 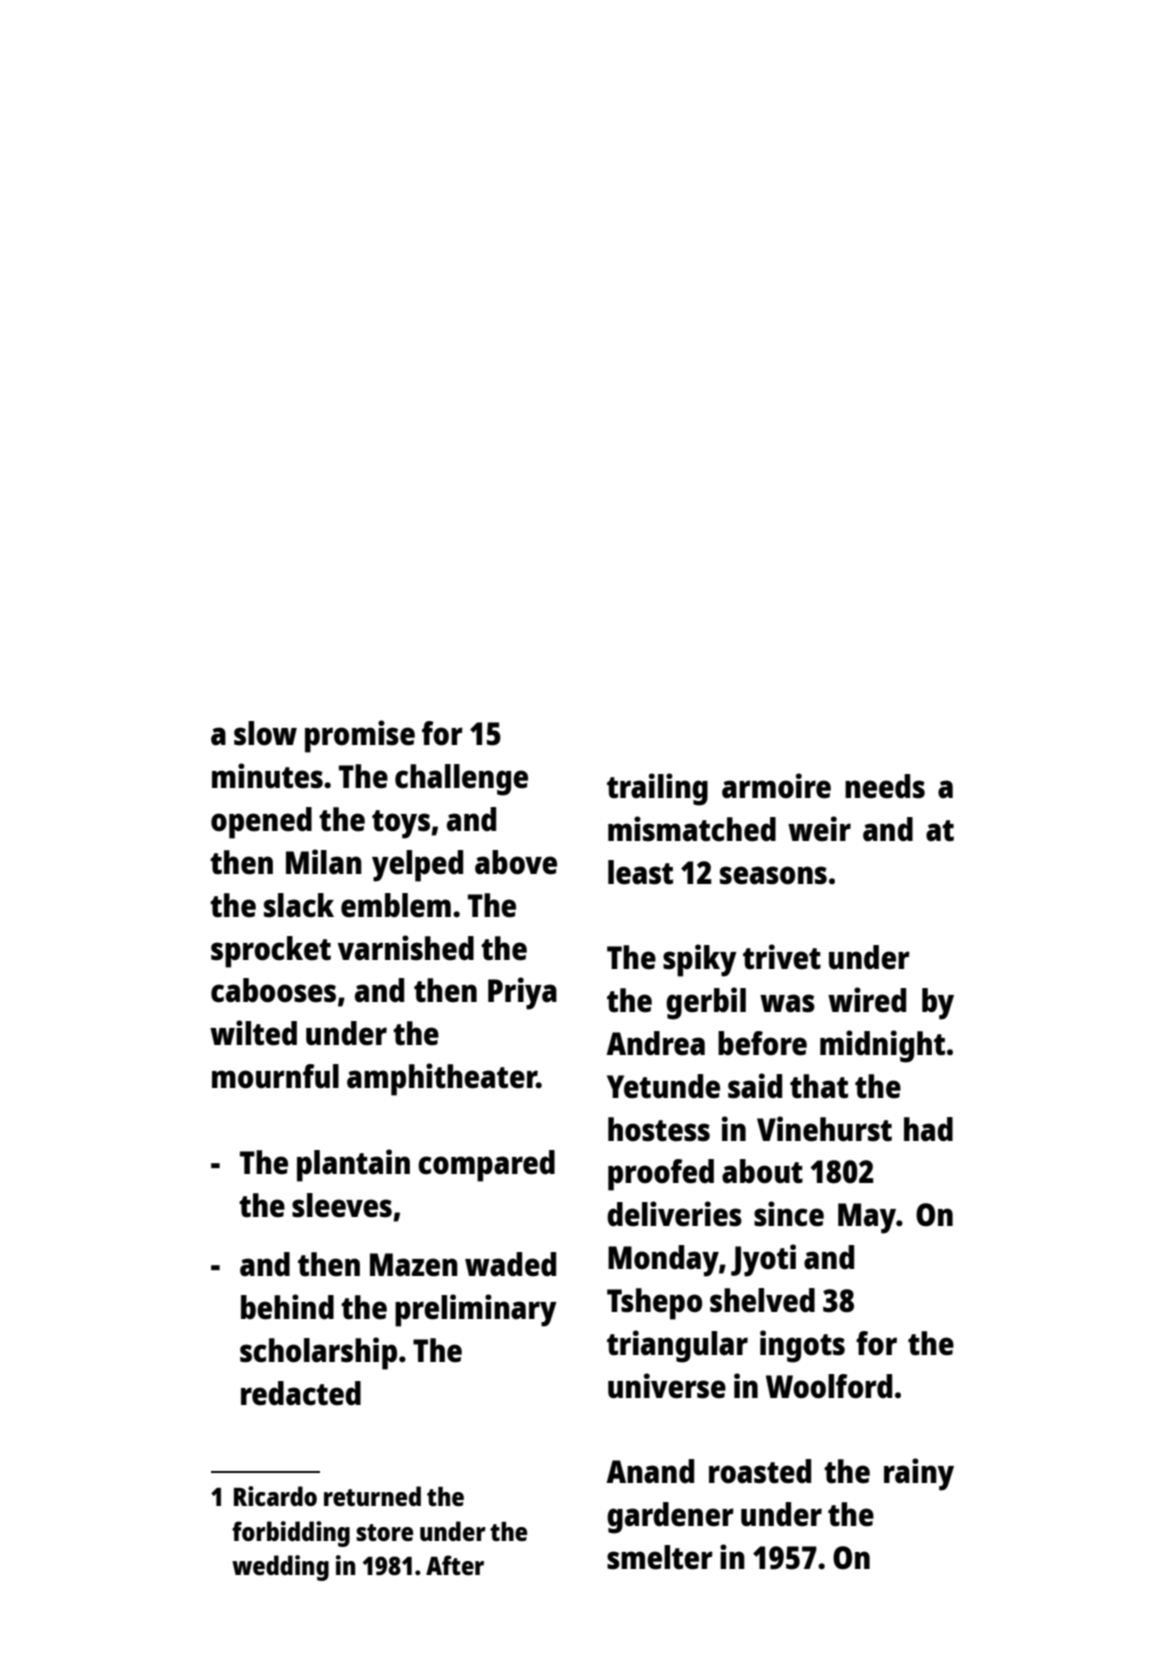 What do you see at coordinates (360, 736) in the screenshot?
I see `promise` at bounding box center [360, 736].
